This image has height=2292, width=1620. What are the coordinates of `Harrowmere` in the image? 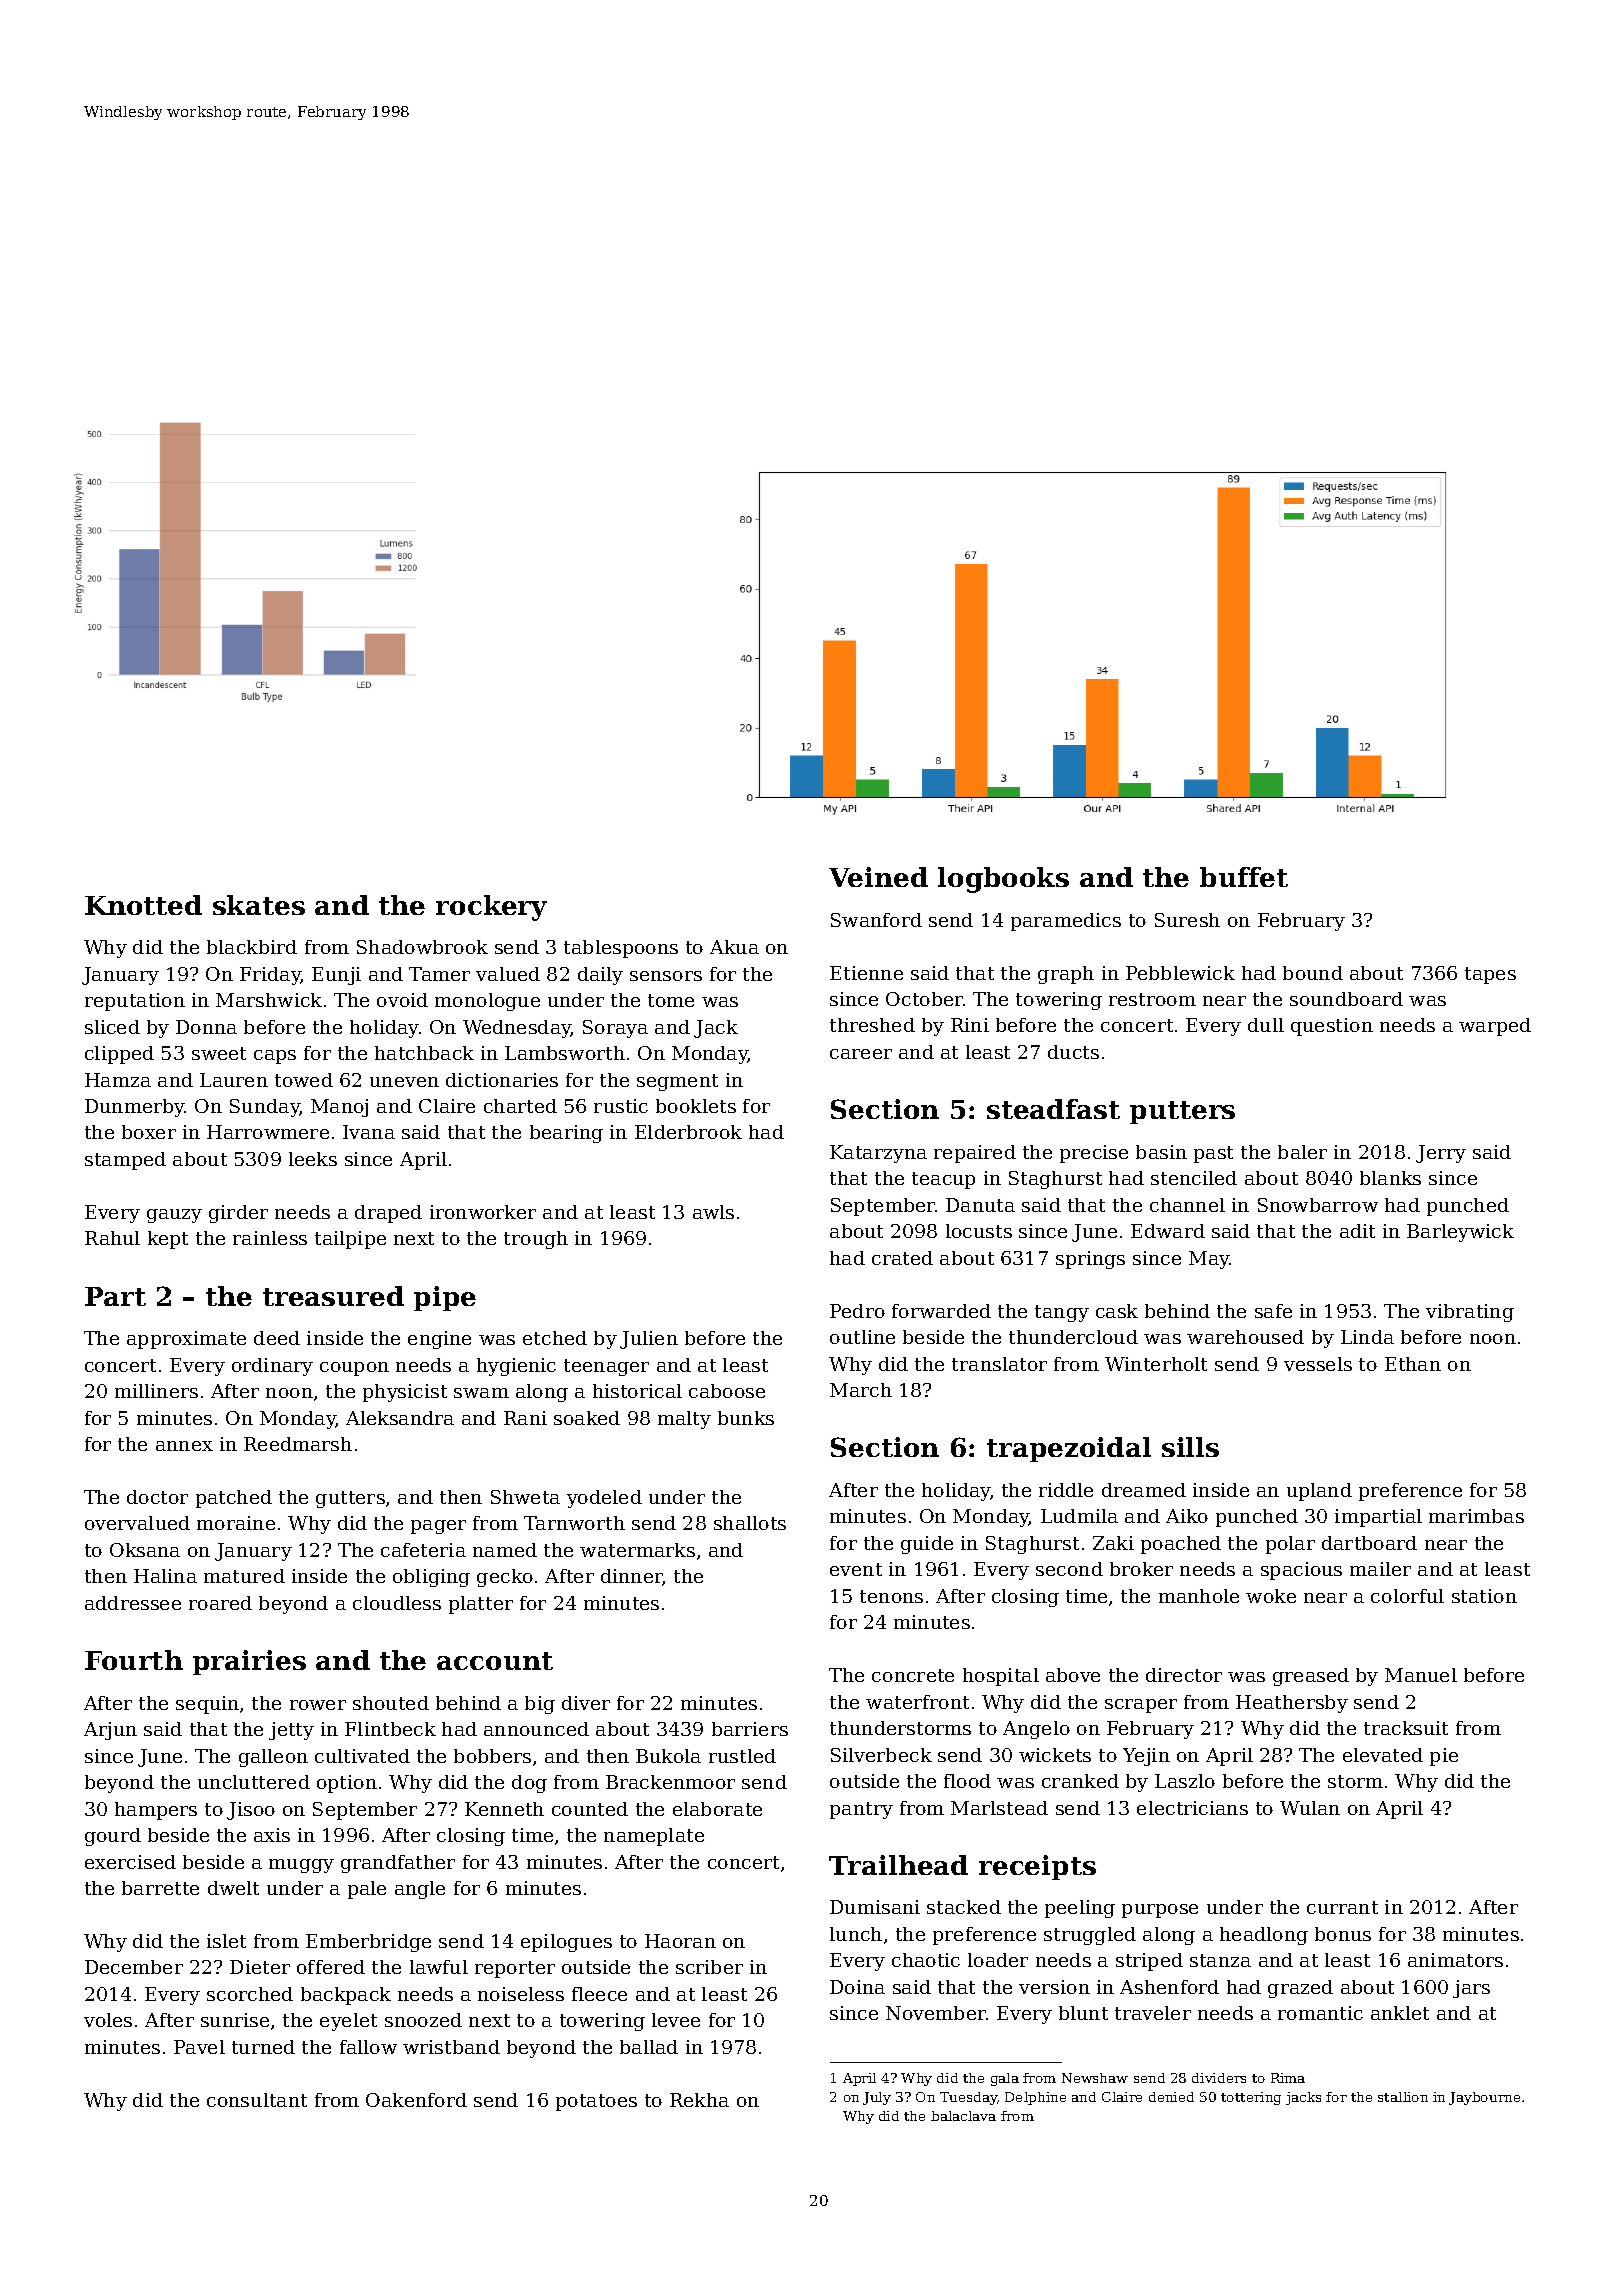 It's located at (268, 1132).
